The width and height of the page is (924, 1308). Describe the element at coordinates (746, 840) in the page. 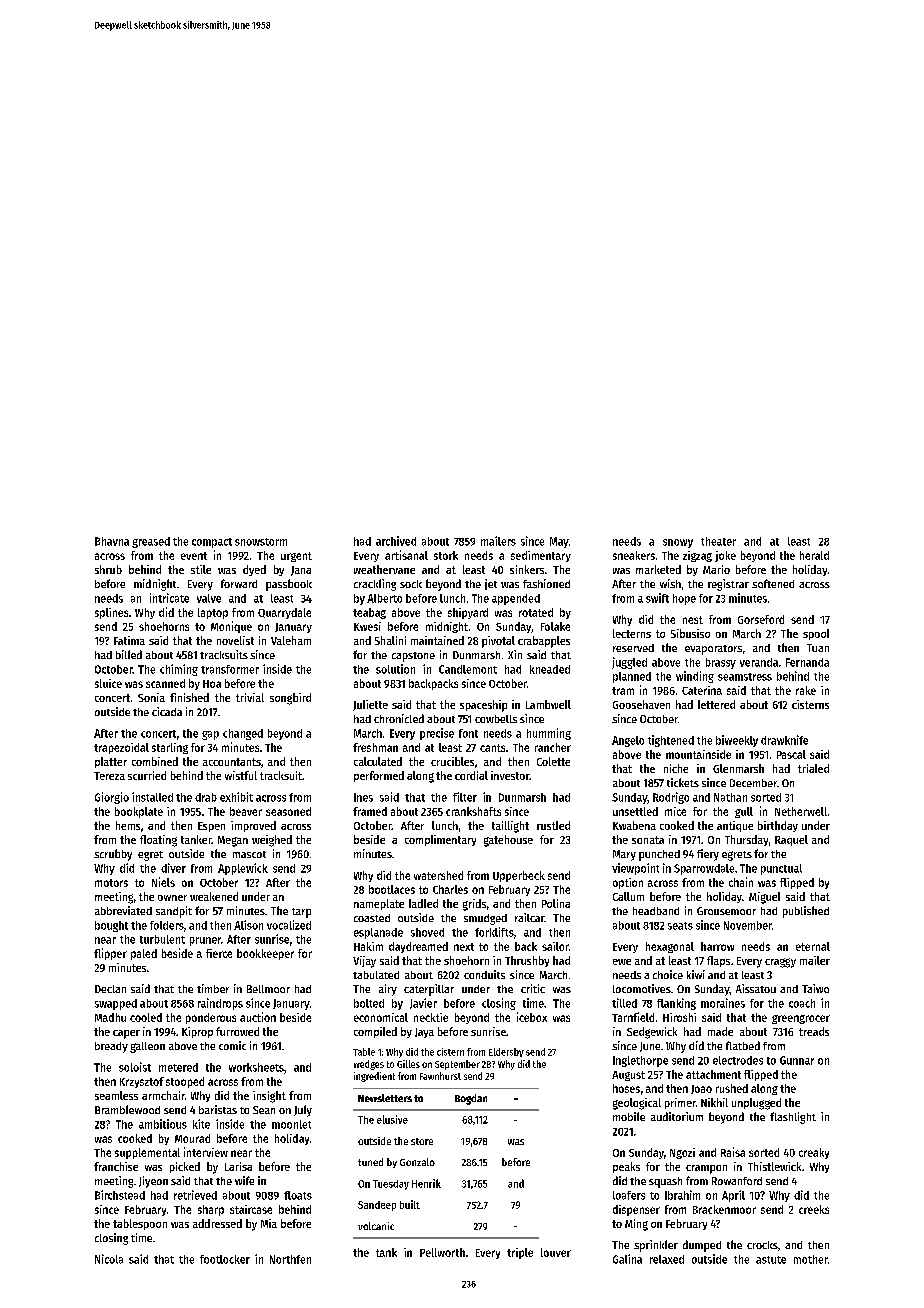

I see `Thursday` at that location.
